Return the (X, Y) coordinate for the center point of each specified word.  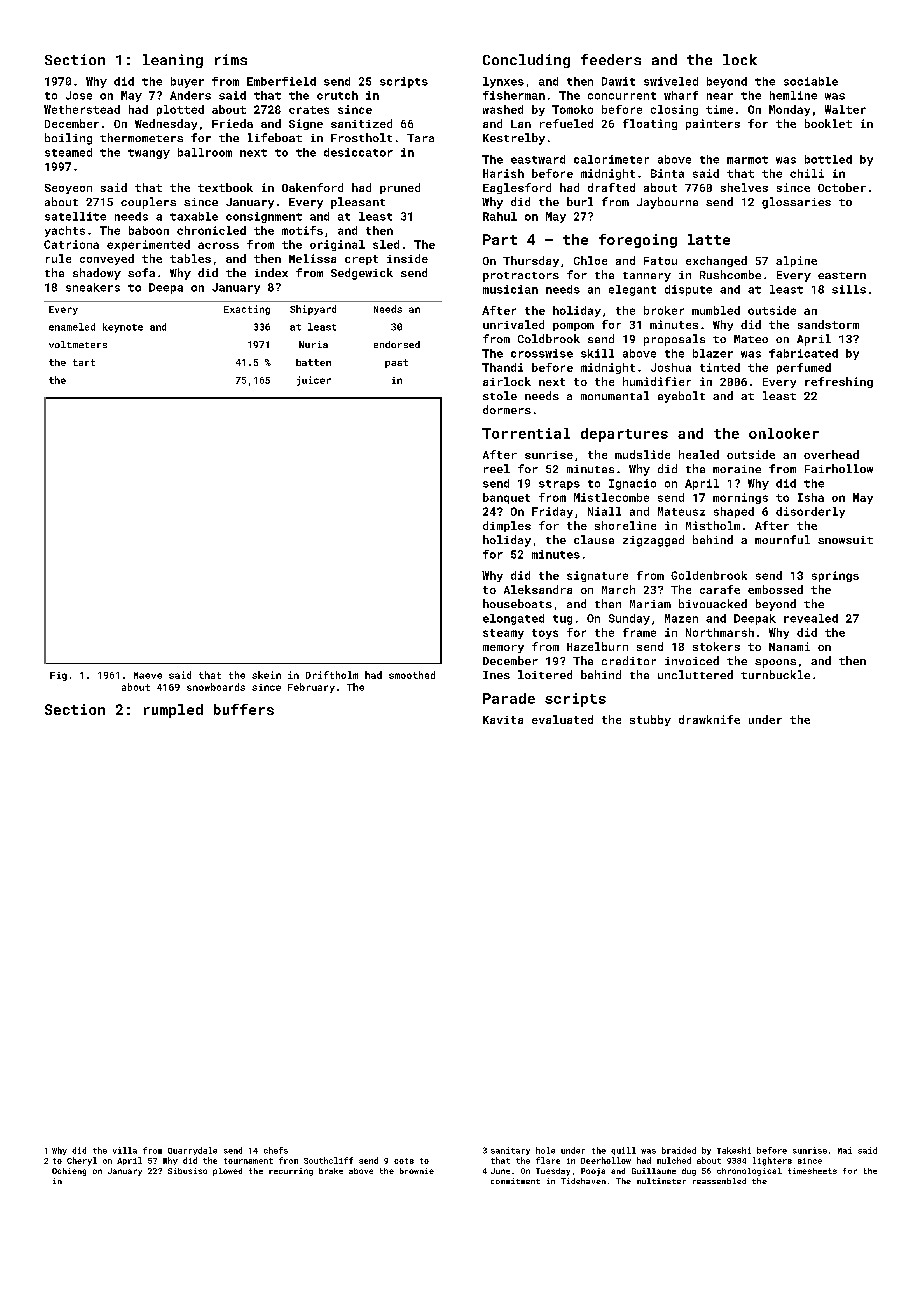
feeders (611, 59)
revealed (811, 618)
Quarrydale (192, 1151)
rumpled (173, 711)
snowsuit (845, 540)
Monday (789, 110)
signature (597, 576)
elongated (513, 619)
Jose (79, 95)
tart (84, 362)
